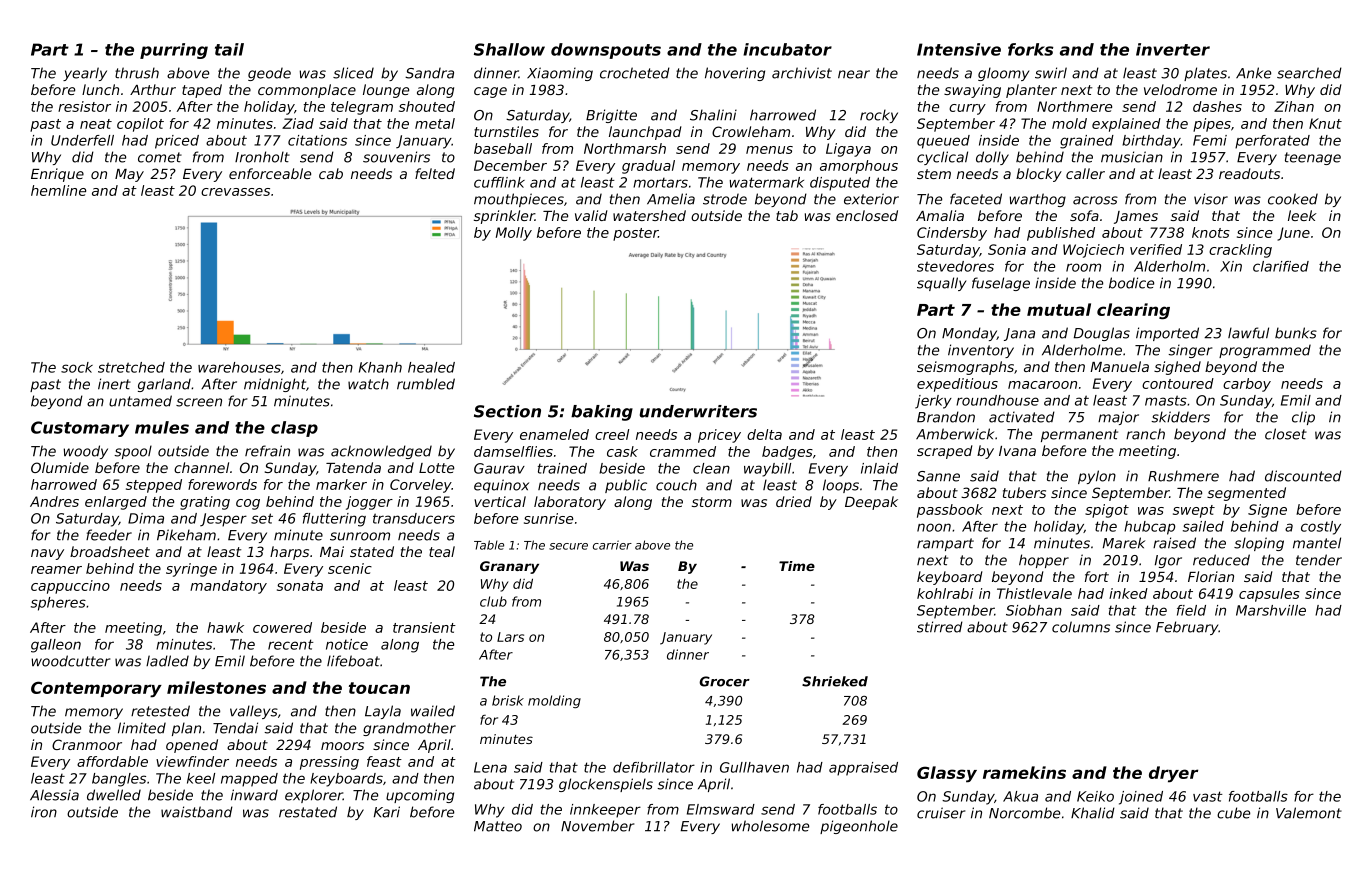 This page has width=1372, height=887. Describe the element at coordinates (1081, 627) in the page. I see `columns` at that location.
